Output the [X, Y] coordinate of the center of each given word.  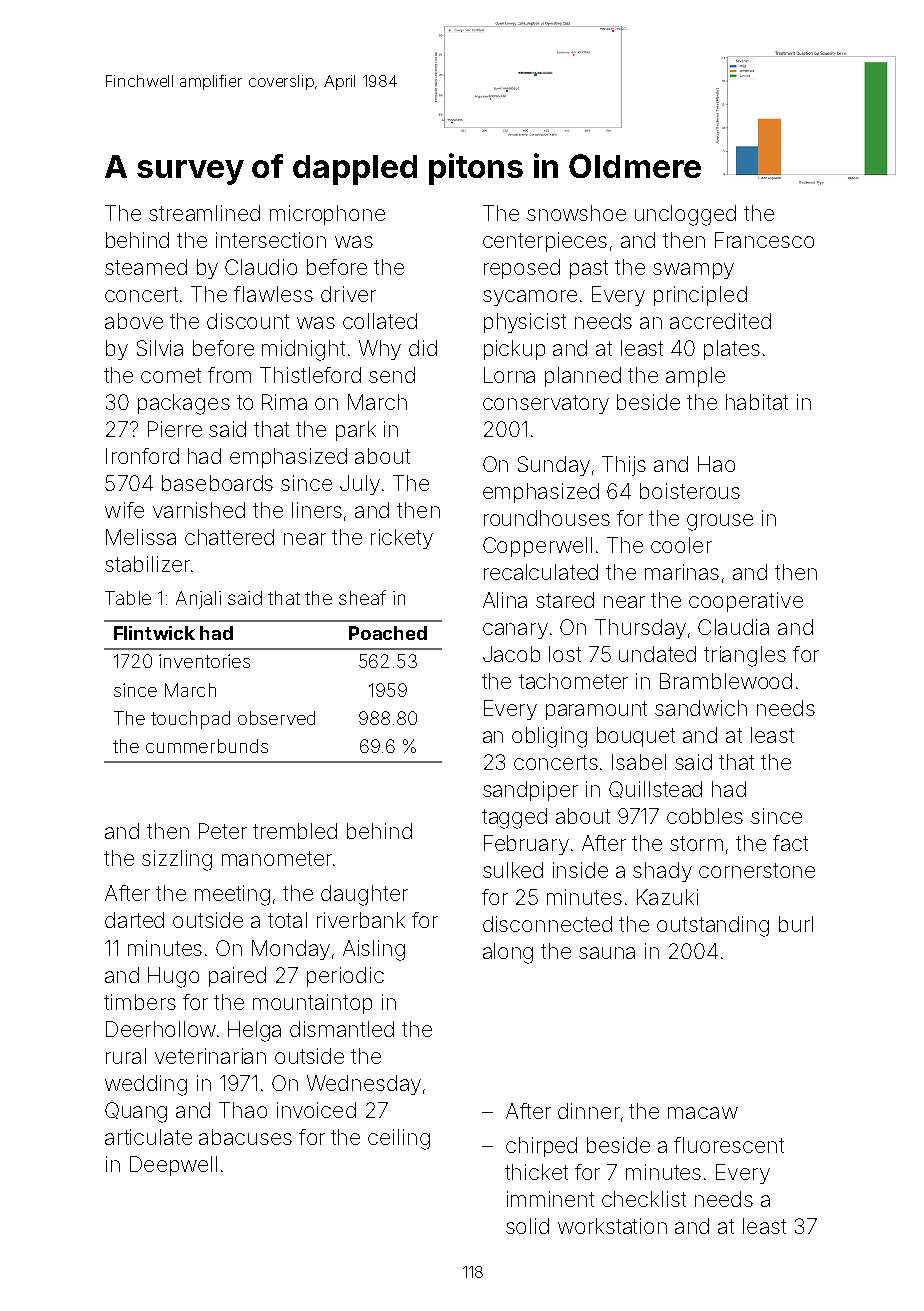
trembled [295, 831]
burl [796, 924]
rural [126, 1056]
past [589, 269]
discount [248, 321]
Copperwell [537, 547]
